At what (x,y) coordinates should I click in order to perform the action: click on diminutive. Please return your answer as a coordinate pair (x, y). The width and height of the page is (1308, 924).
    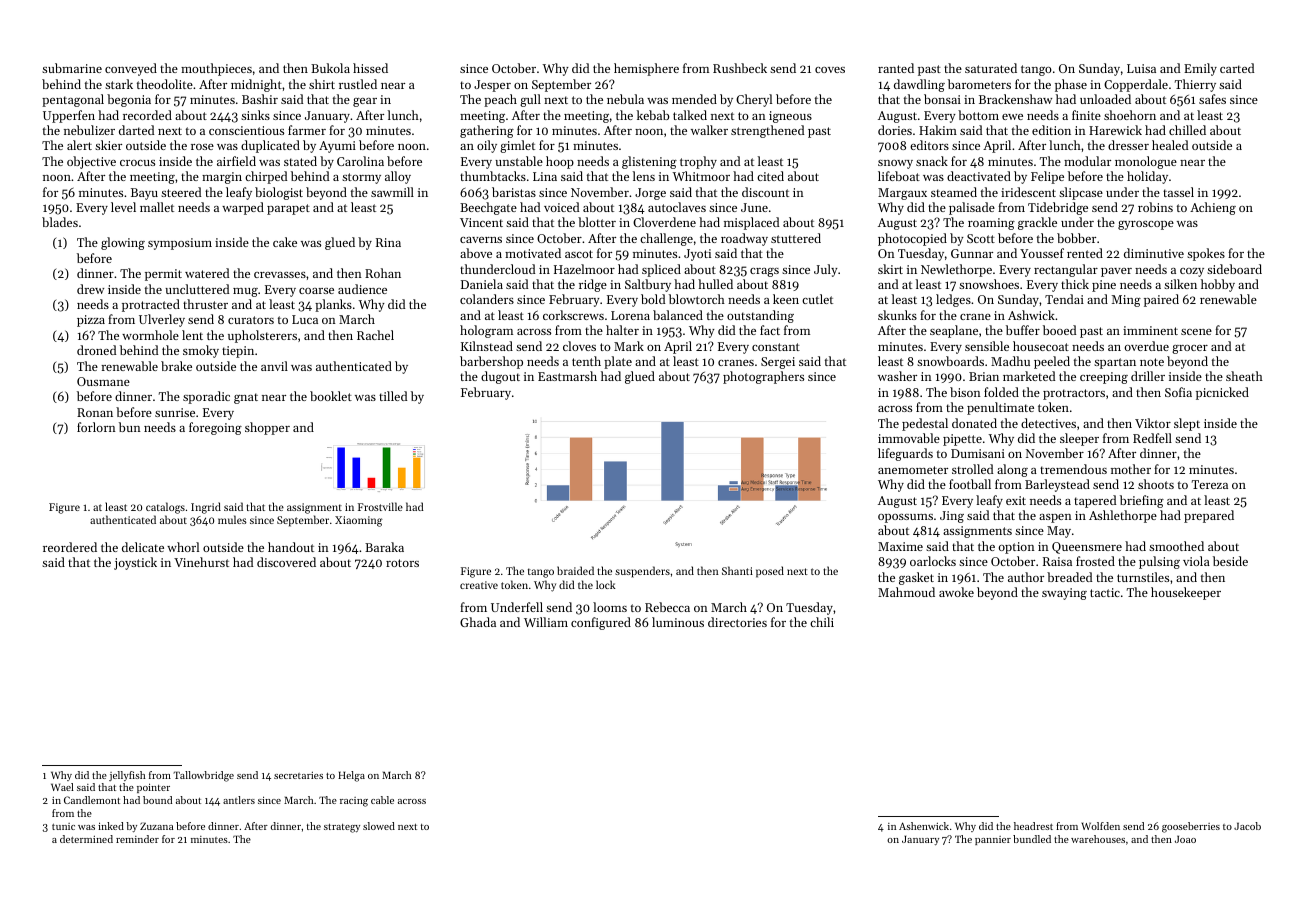
    Looking at the image, I should click on (1154, 253).
